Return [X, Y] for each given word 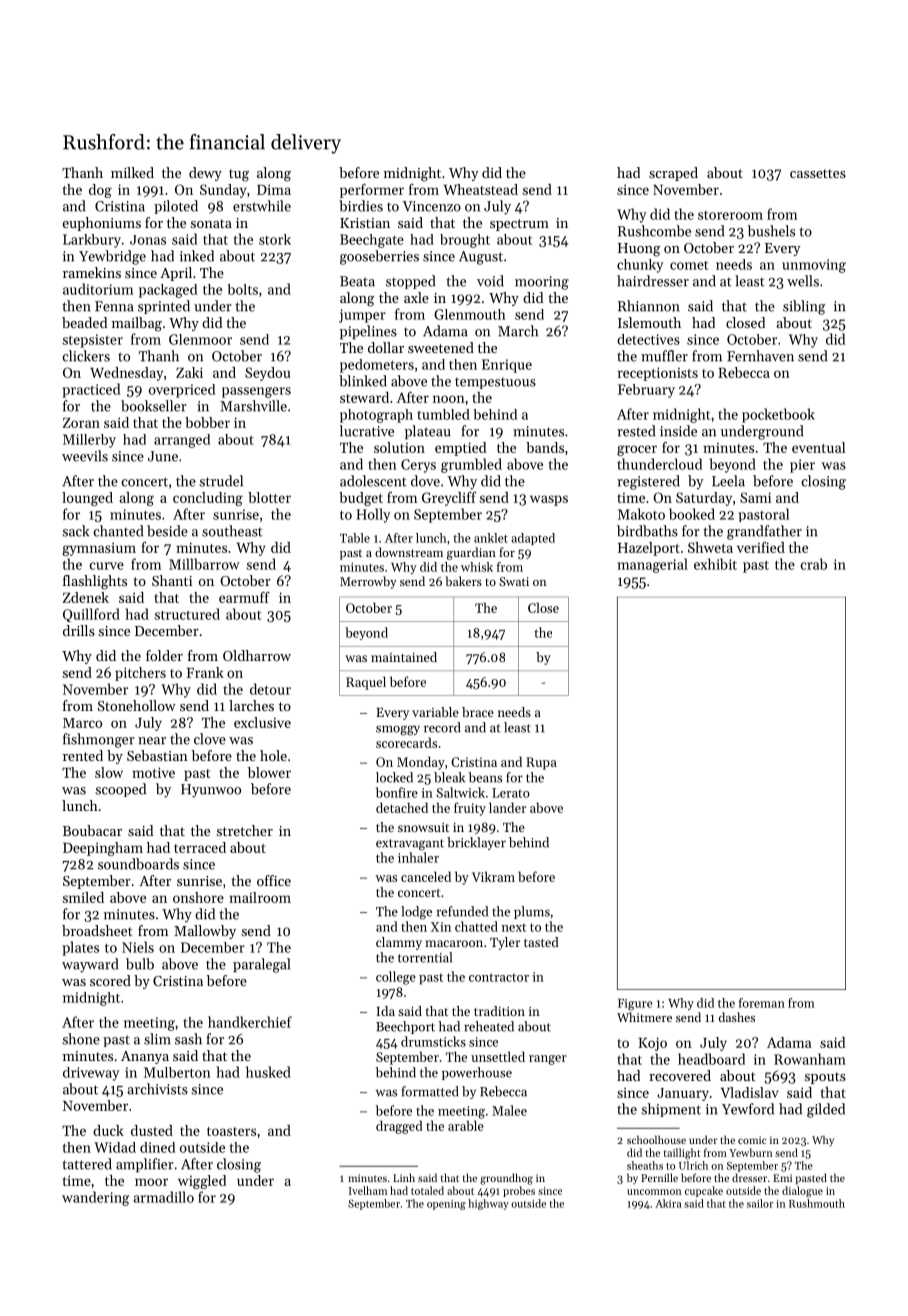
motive [153, 772]
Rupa [541, 763]
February [646, 391]
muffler [664, 356]
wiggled [202, 1182]
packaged [168, 291]
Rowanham [810, 1059]
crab [814, 564]
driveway [91, 1074]
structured [187, 614]
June [163, 456]
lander [507, 807]
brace [478, 712]
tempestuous [495, 383]
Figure [635, 1005]
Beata [357, 281]
